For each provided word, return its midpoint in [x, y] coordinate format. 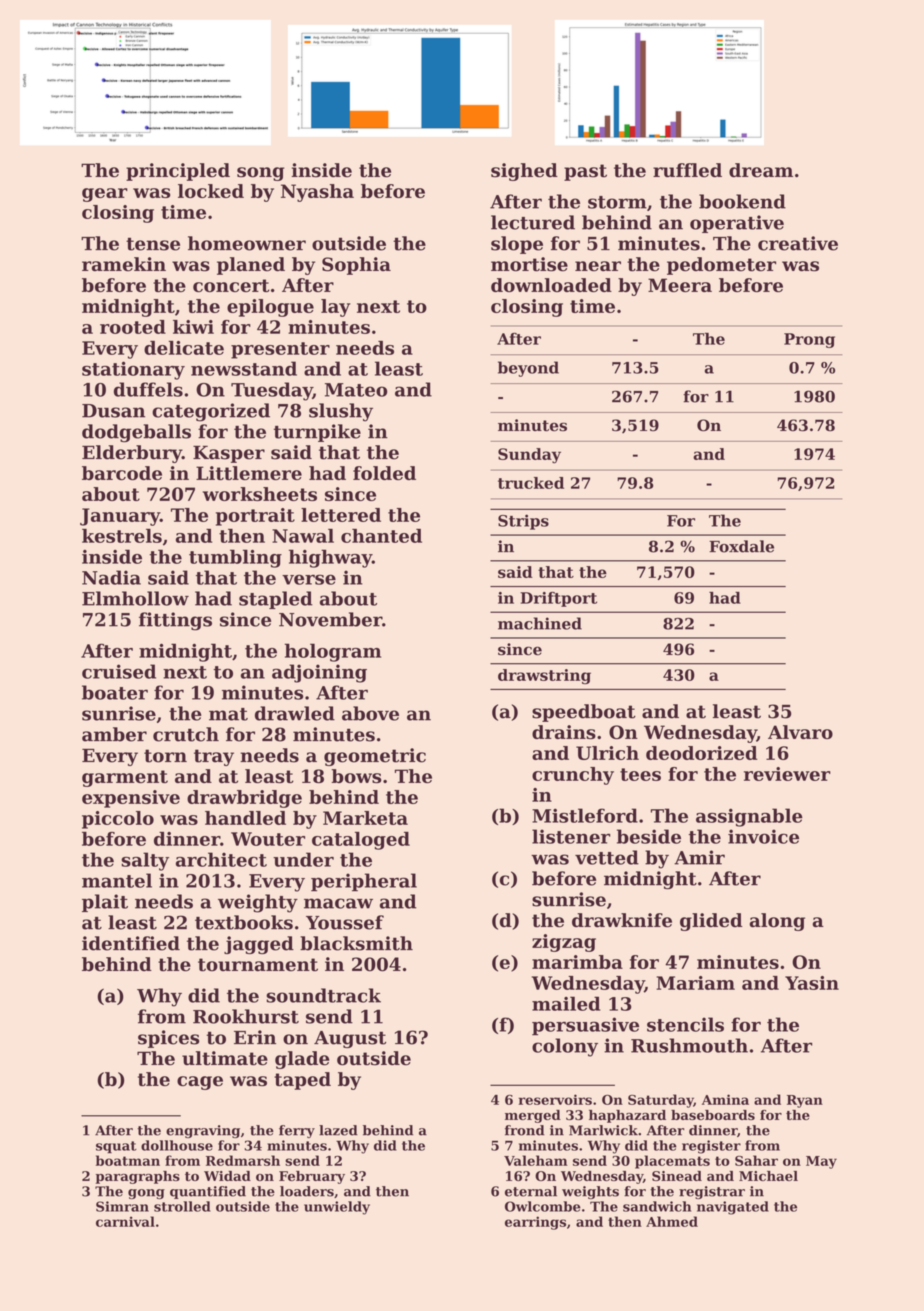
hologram [333, 652]
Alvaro [800, 732]
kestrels [122, 536]
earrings [535, 1223]
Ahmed [672, 1221]
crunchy [573, 776]
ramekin [124, 264]
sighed [524, 172]
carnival [125, 1221]
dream [761, 170]
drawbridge [244, 799]
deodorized [701, 753]
